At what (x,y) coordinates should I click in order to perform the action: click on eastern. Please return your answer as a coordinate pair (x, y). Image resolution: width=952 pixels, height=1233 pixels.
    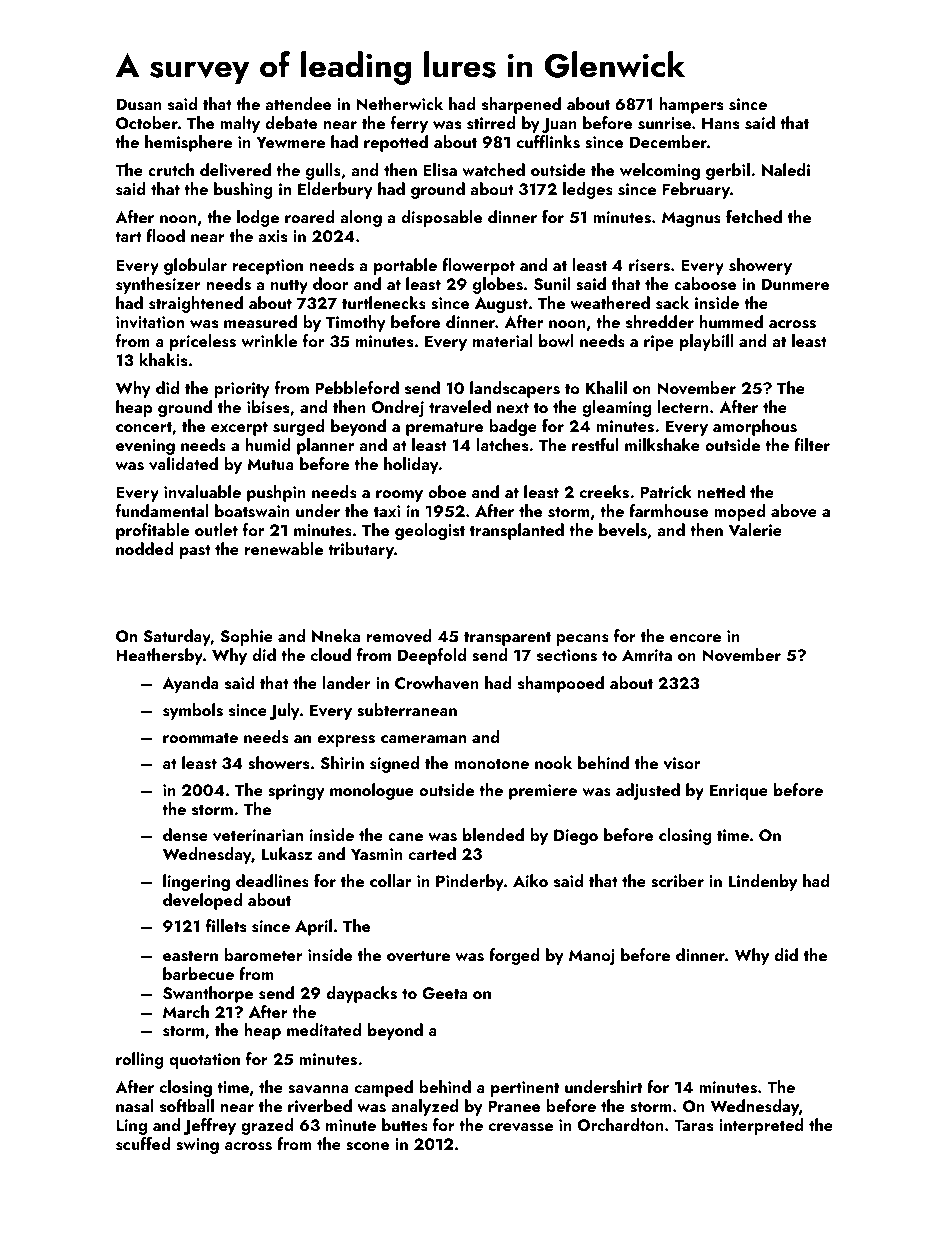
    Looking at the image, I should click on (190, 956).
